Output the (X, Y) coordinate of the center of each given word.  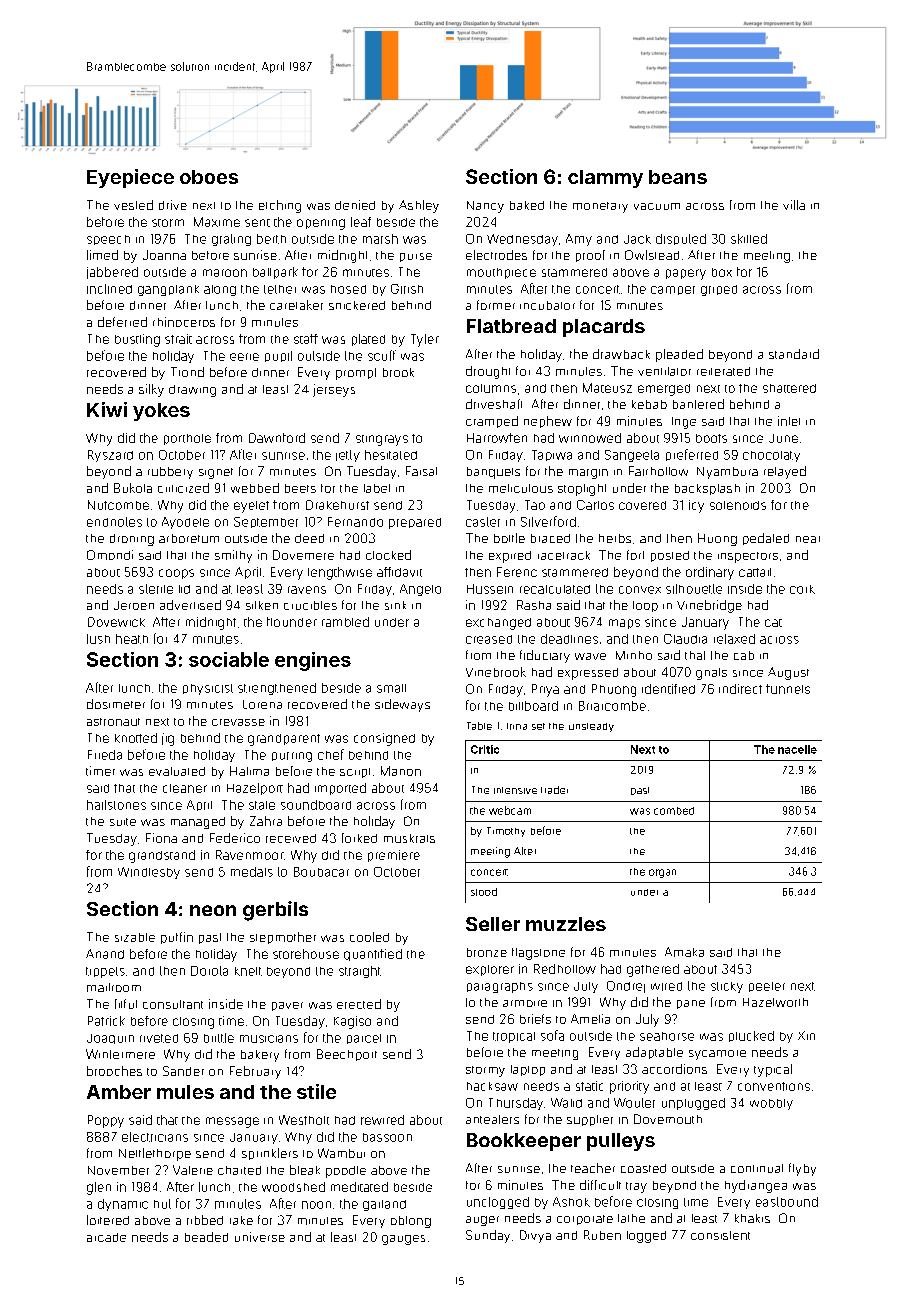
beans (678, 177)
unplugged (693, 1104)
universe (260, 1237)
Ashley (419, 206)
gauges (403, 1240)
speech (108, 240)
